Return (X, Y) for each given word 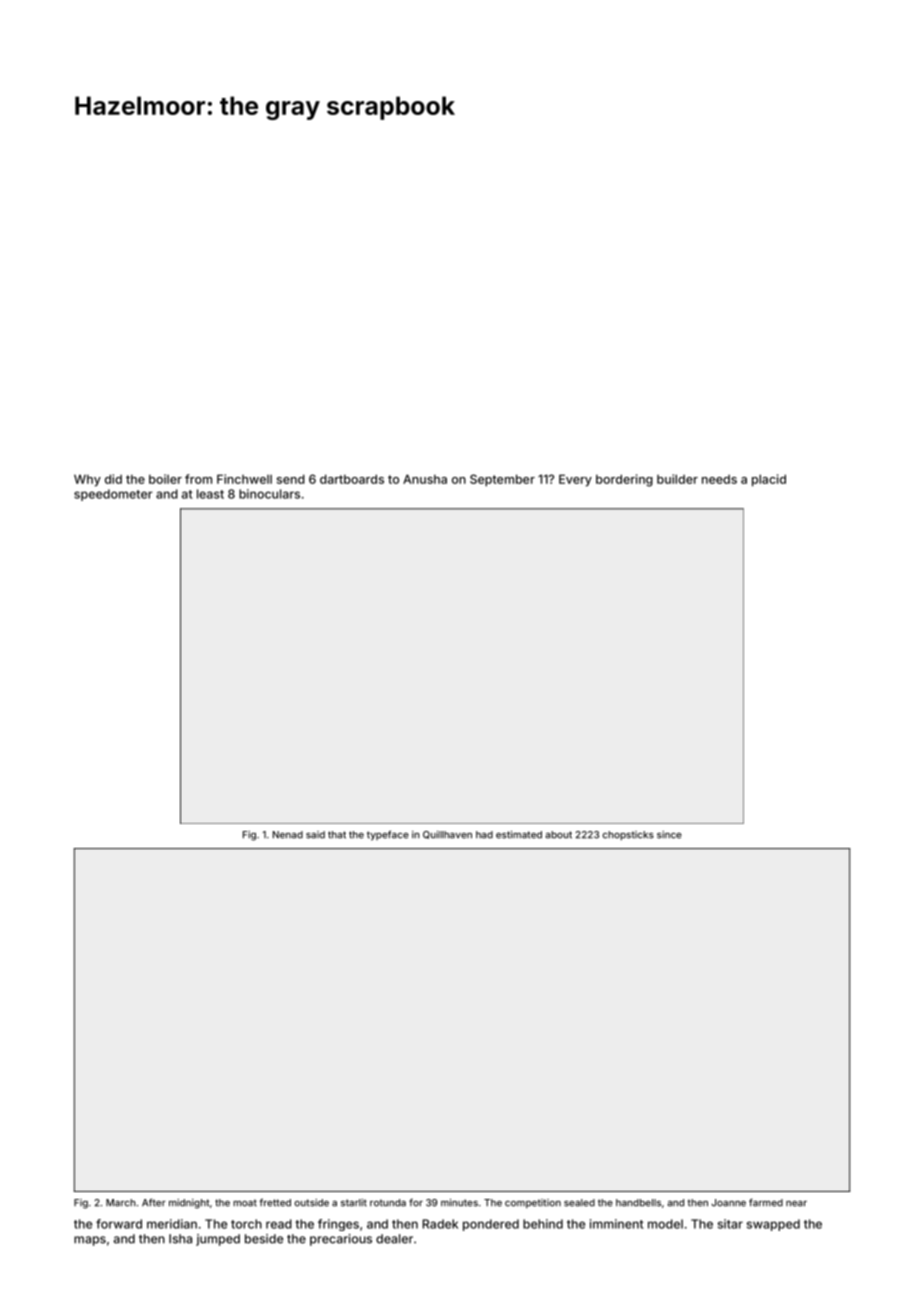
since (669, 835)
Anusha (425, 479)
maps (90, 1241)
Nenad (288, 835)
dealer (394, 1239)
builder (677, 479)
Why (87, 480)
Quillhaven (447, 835)
